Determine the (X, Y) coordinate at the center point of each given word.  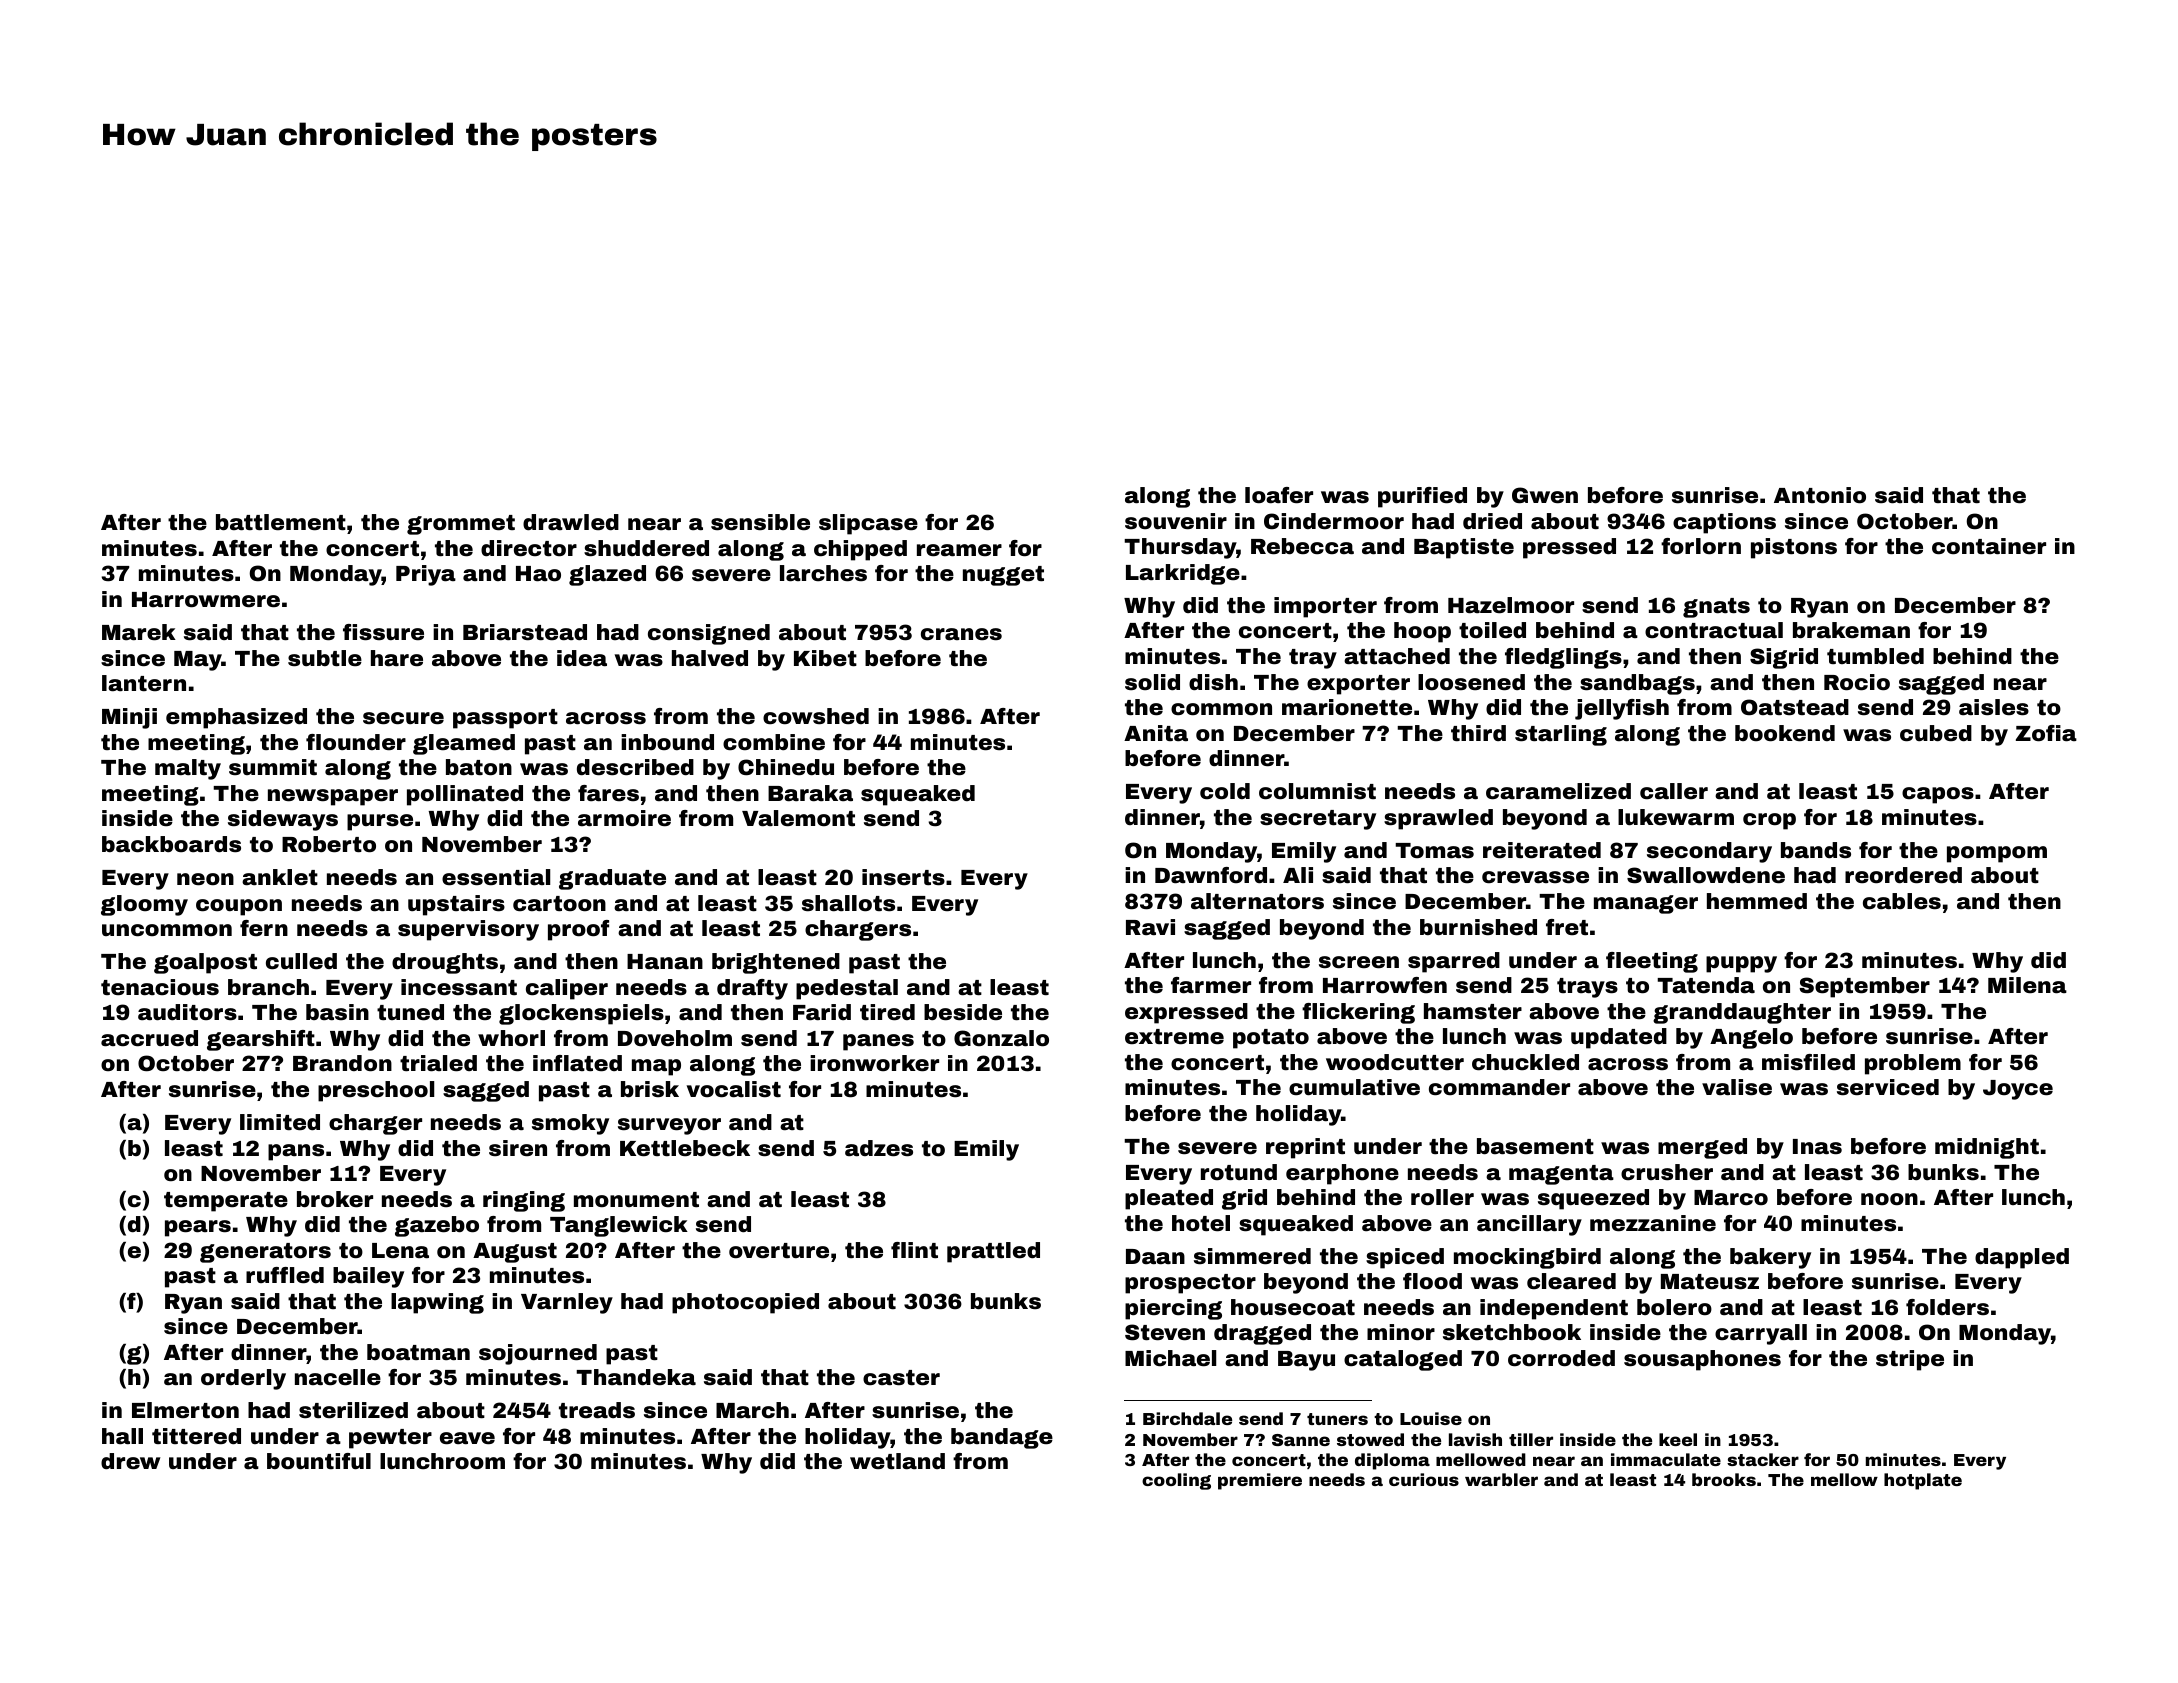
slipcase (868, 524)
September (1864, 987)
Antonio (1820, 495)
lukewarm (1676, 817)
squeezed (1593, 1199)
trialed (438, 1063)
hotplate (1923, 1481)
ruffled (285, 1275)
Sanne (1301, 1440)
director (529, 548)
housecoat (1293, 1307)
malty (188, 769)
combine (774, 742)
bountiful (319, 1461)
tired (887, 1012)
